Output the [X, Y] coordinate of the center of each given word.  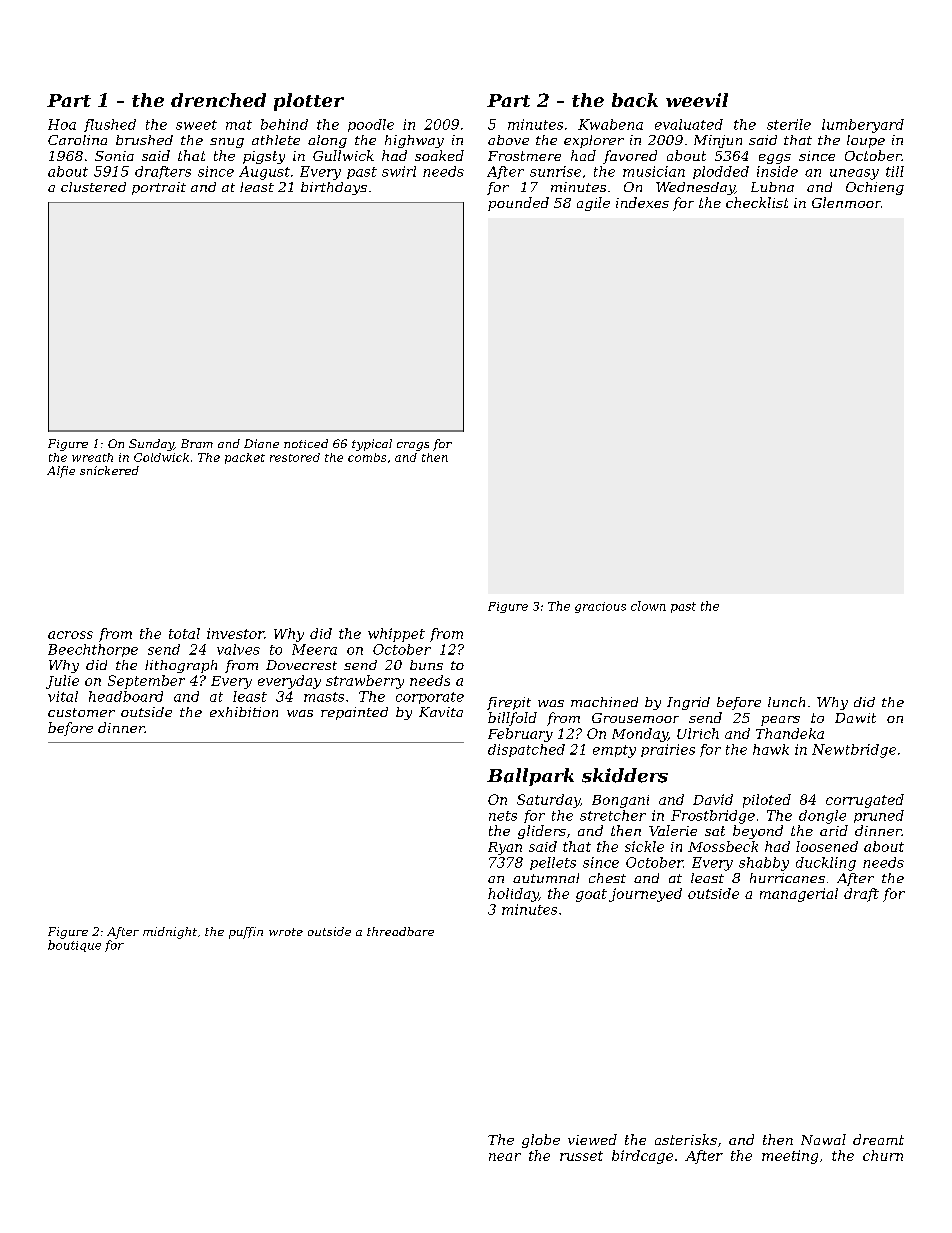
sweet [196, 125]
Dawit [855, 718]
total [184, 633]
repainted [354, 713]
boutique [74, 946]
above [508, 140]
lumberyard [863, 126]
